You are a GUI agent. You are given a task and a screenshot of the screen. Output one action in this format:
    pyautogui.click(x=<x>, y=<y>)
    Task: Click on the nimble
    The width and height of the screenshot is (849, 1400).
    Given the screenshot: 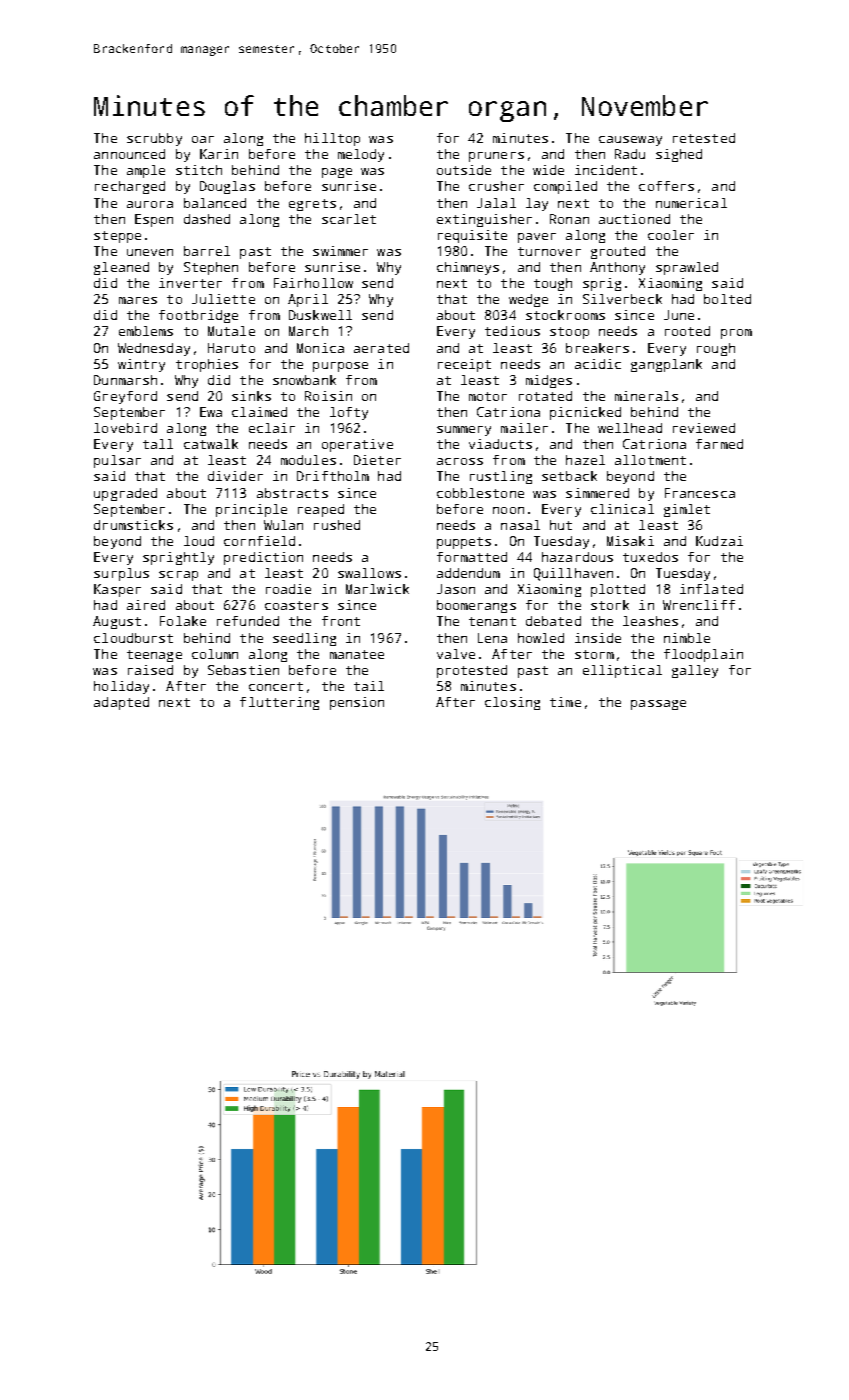 What is the action you would take?
    pyautogui.click(x=687, y=638)
